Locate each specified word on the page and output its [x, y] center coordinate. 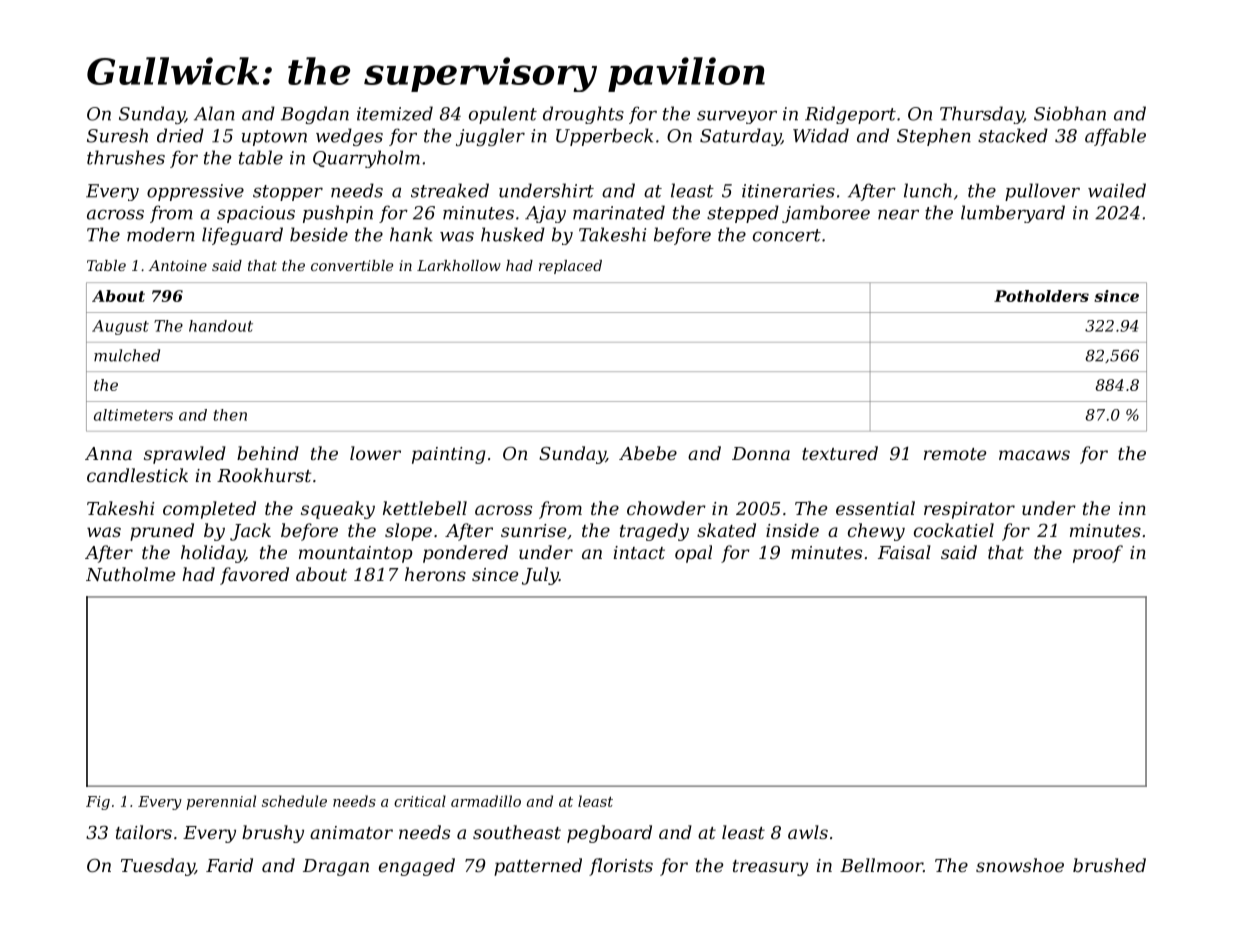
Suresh [117, 135]
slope [408, 532]
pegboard [609, 834]
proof [1098, 554]
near [898, 214]
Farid [229, 865]
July [540, 576]
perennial [221, 802]
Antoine [178, 265]
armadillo [486, 801]
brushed [1109, 865]
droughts [583, 115]
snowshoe [1020, 865]
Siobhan [1070, 113]
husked [513, 234]
